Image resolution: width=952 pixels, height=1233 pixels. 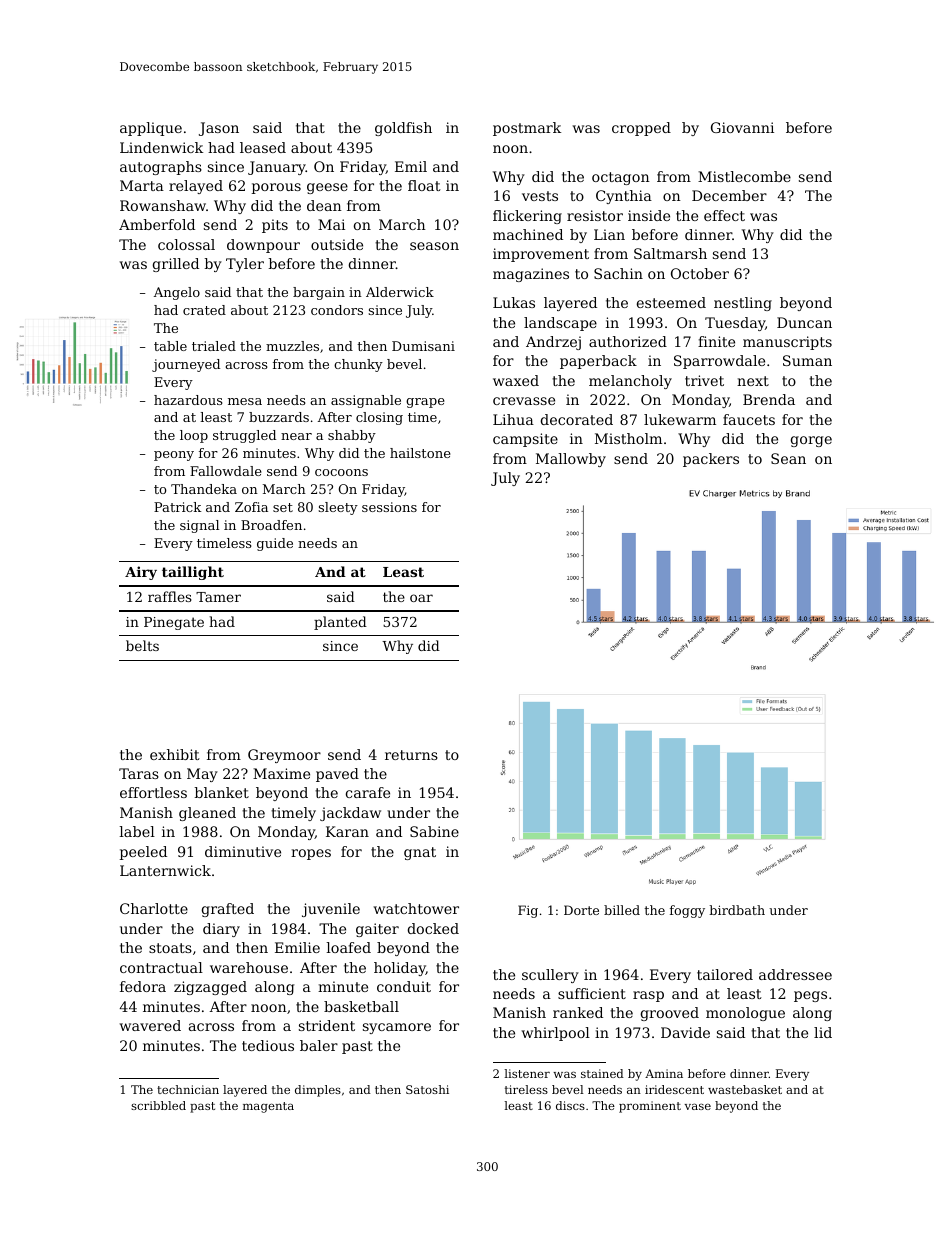 I want to click on Jason, so click(x=219, y=129).
